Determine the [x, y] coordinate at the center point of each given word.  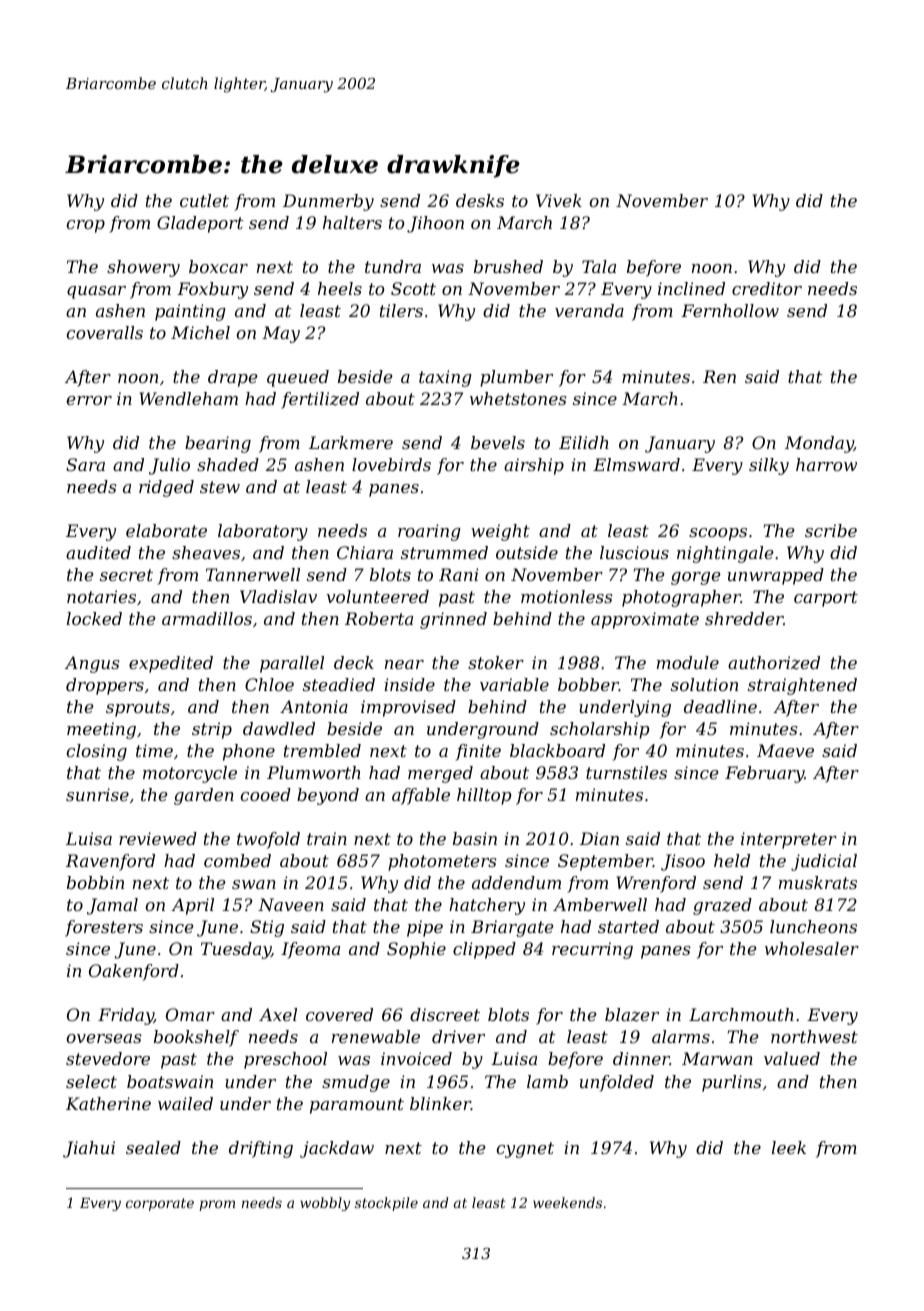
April [192, 906]
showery [143, 268]
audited [98, 552]
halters [352, 222]
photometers [442, 862]
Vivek [559, 200]
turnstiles [626, 772]
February [764, 774]
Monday [819, 444]
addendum [516, 882]
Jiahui [89, 1149]
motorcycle [190, 774]
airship [534, 466]
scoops [718, 534]
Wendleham [188, 398]
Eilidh [584, 442]
